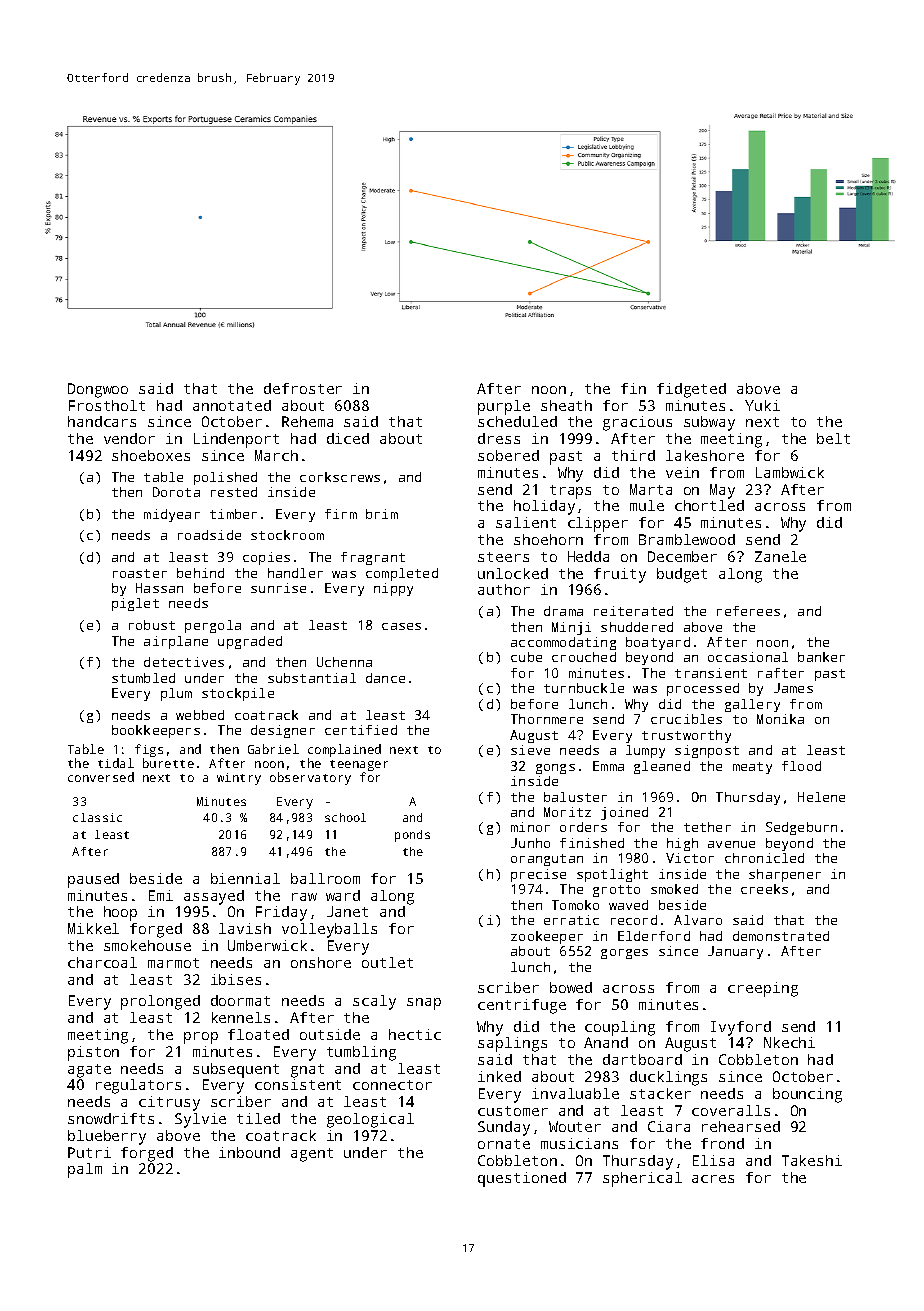 This screenshot has height=1311, width=924. What do you see at coordinates (780, 719) in the screenshot?
I see `Monika` at bounding box center [780, 719].
